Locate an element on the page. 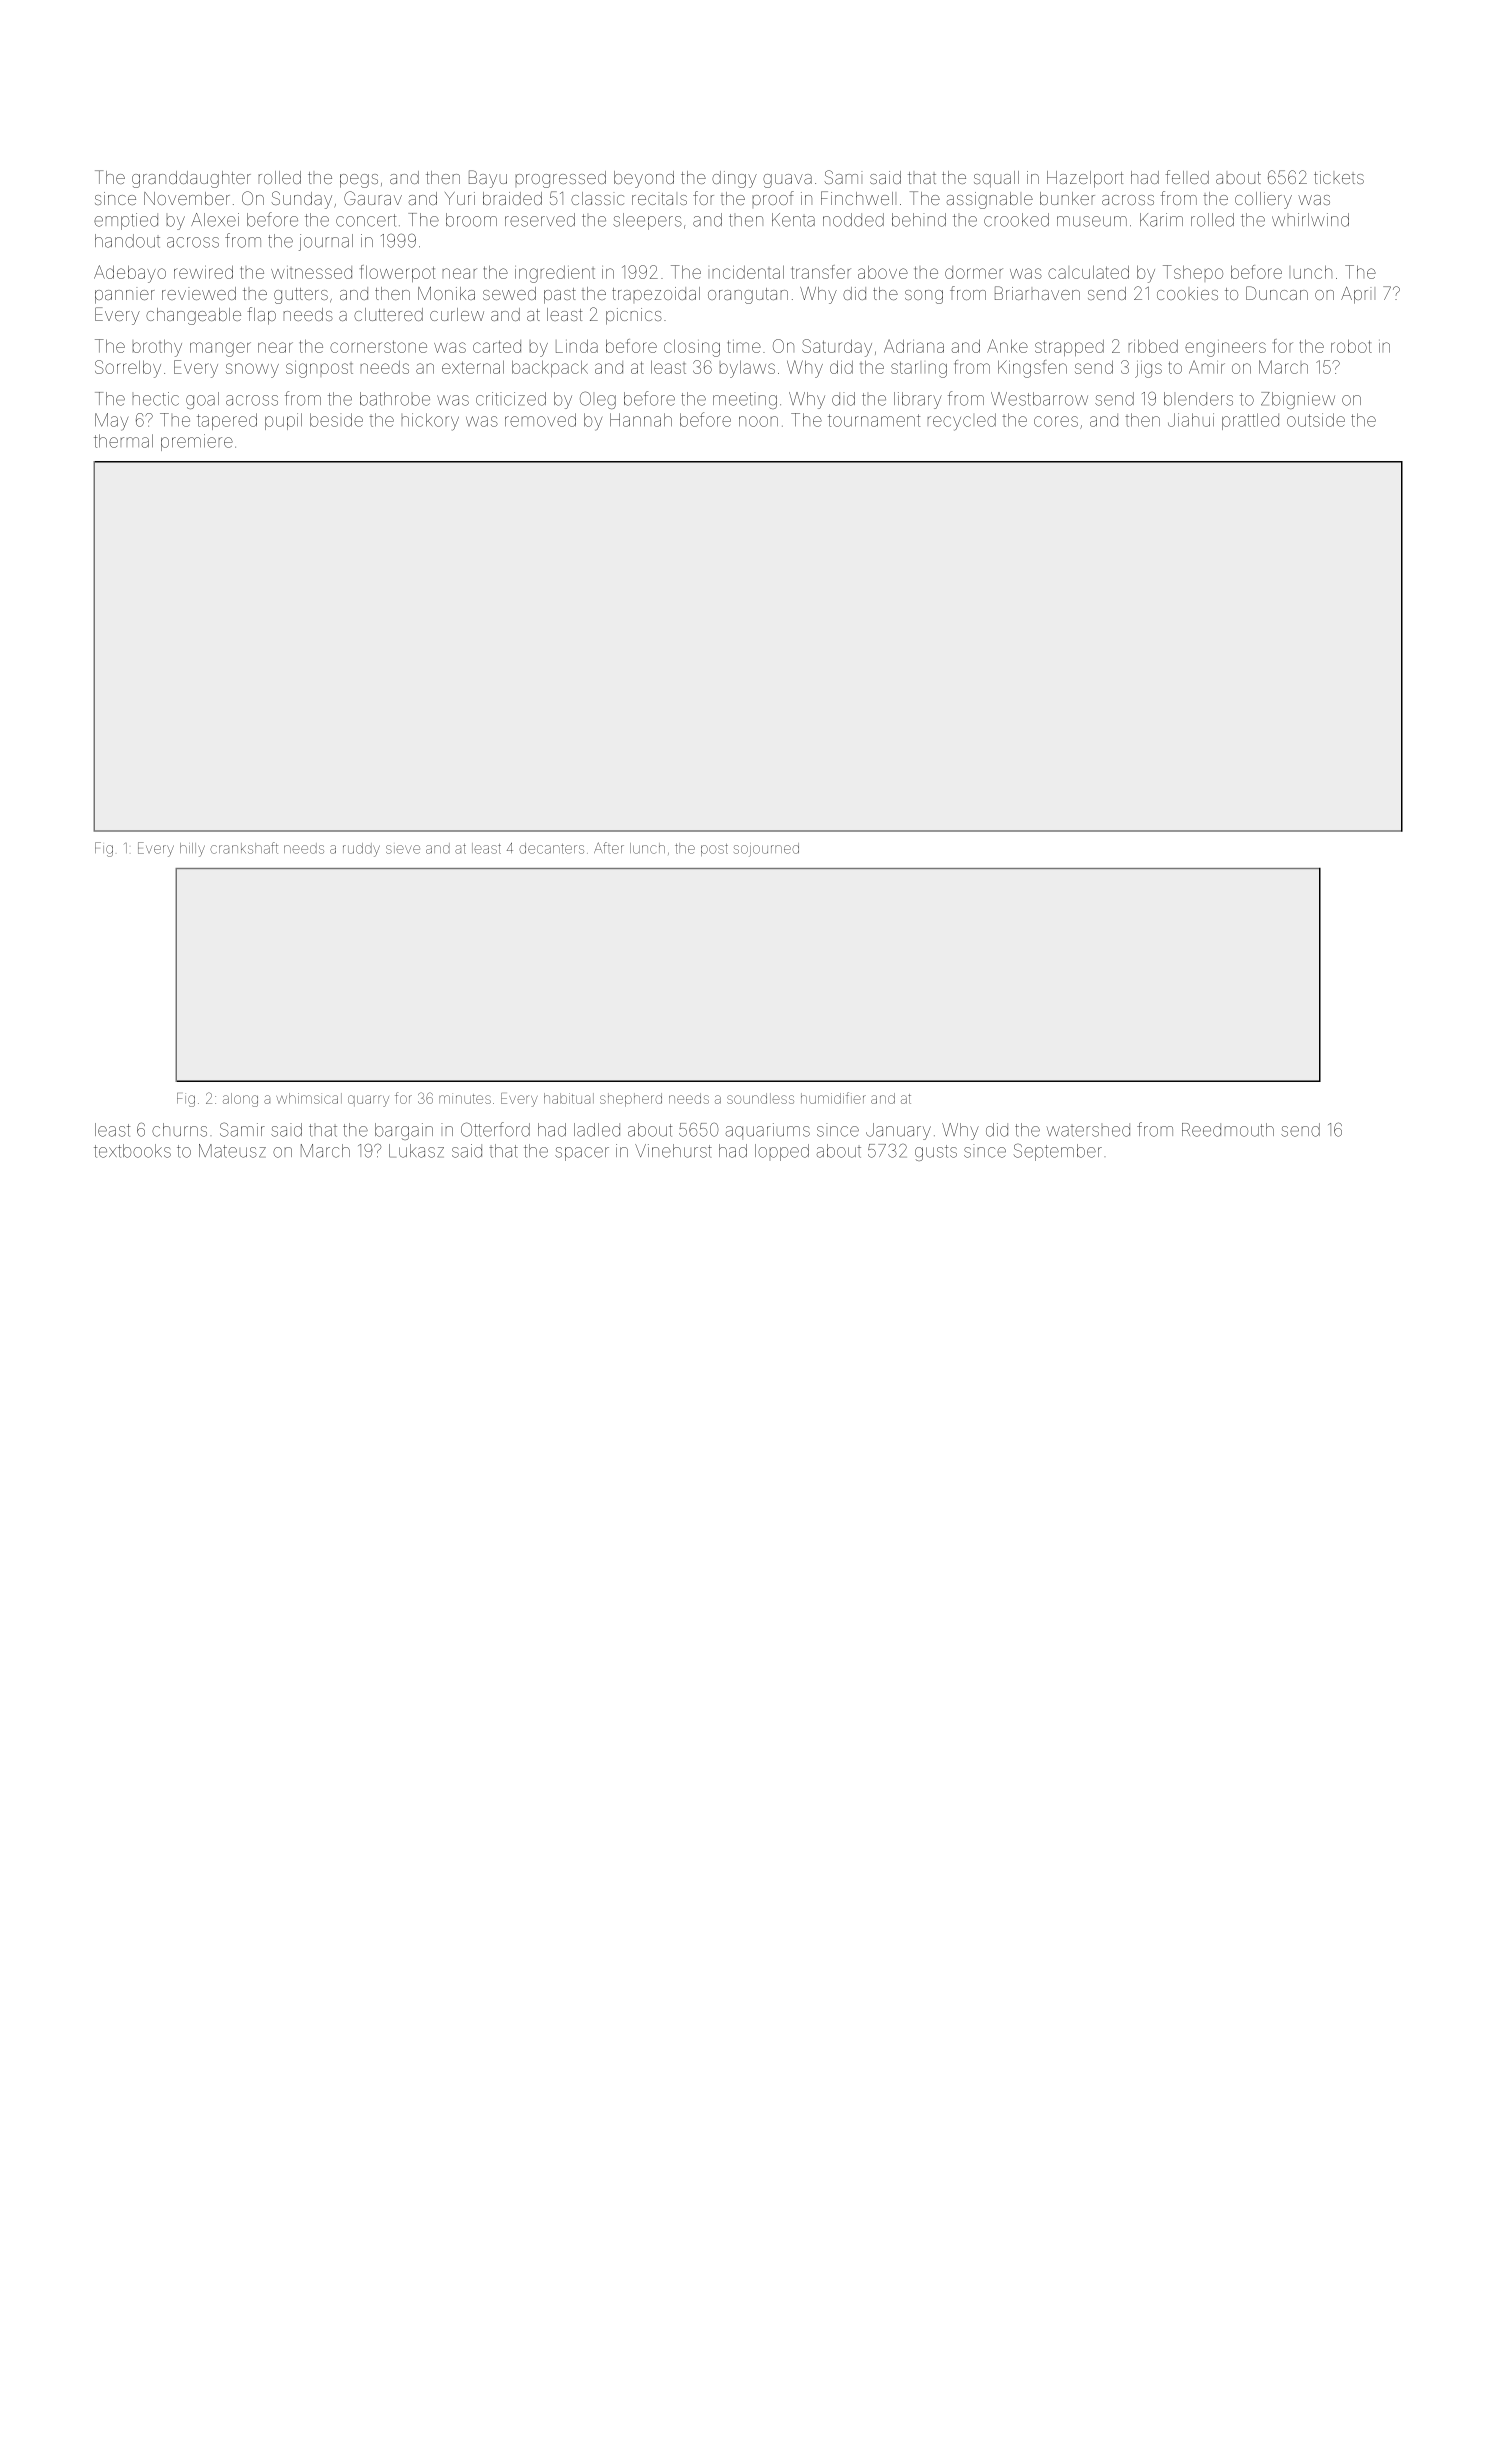 The width and height of the document is (1496, 2464). sojourned is located at coordinates (766, 850).
